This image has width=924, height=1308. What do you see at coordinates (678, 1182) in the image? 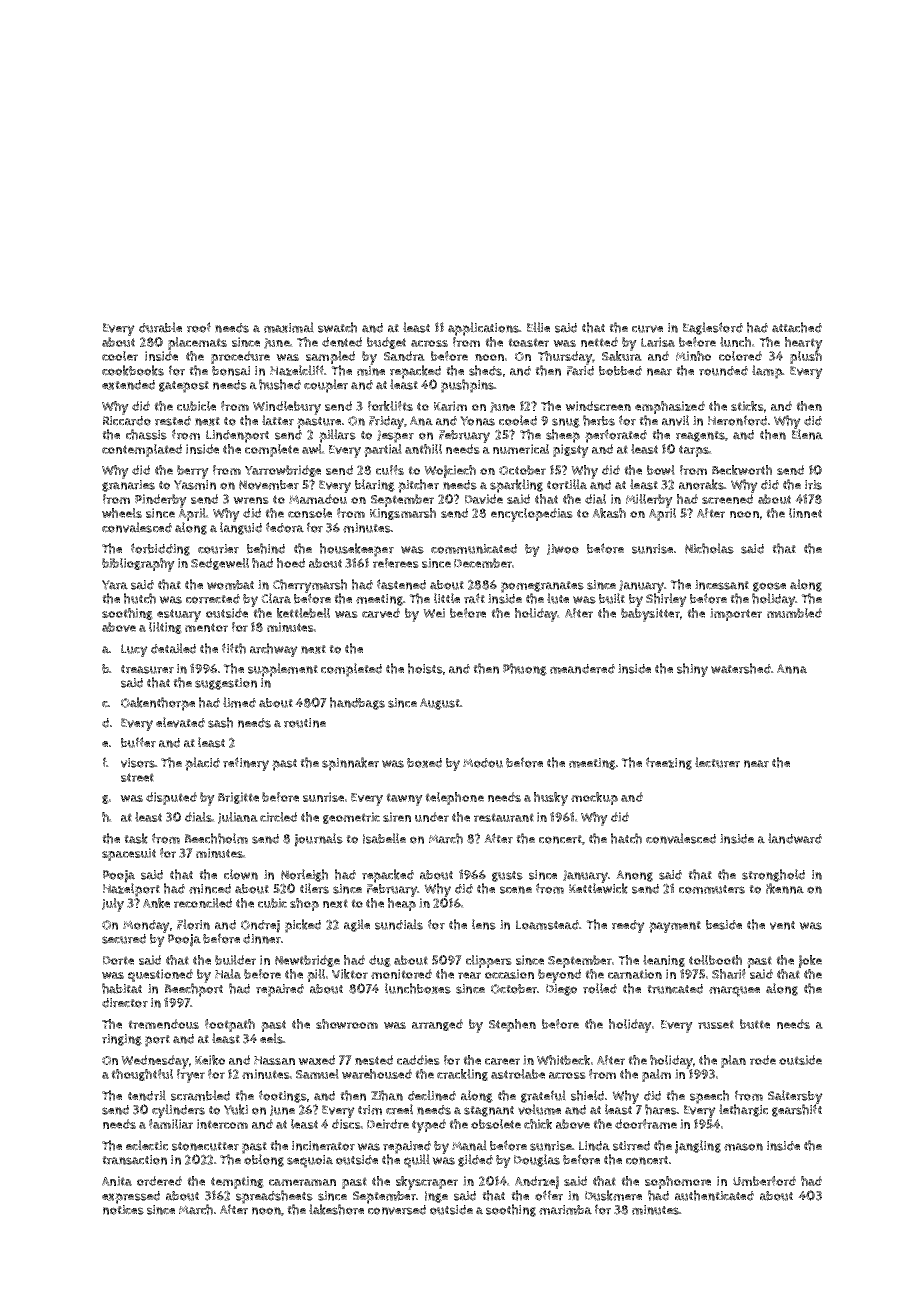
I see `sophomore` at bounding box center [678, 1182].
